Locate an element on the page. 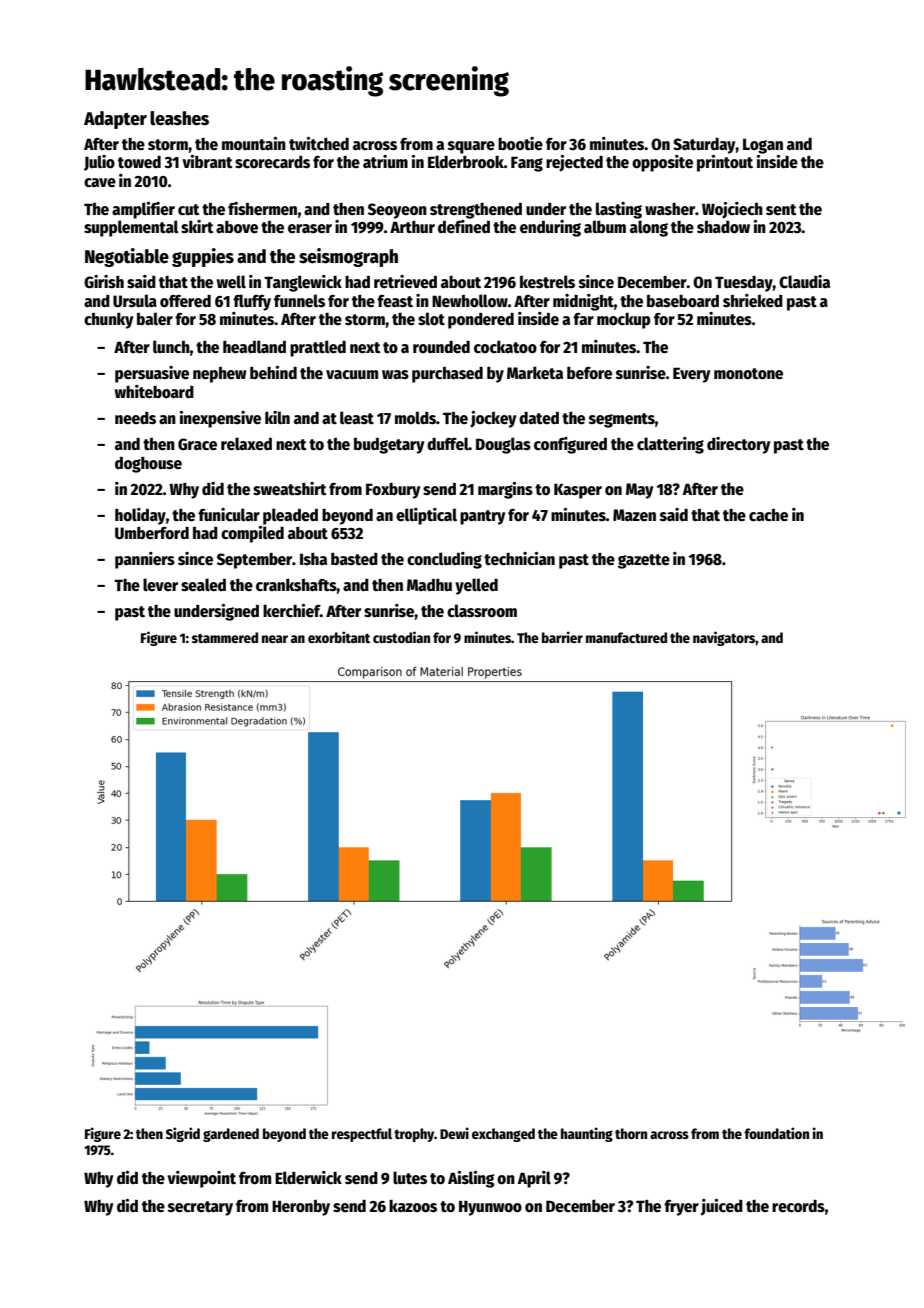 Image resolution: width=924 pixels, height=1308 pixels. Adapter is located at coordinates (115, 120).
